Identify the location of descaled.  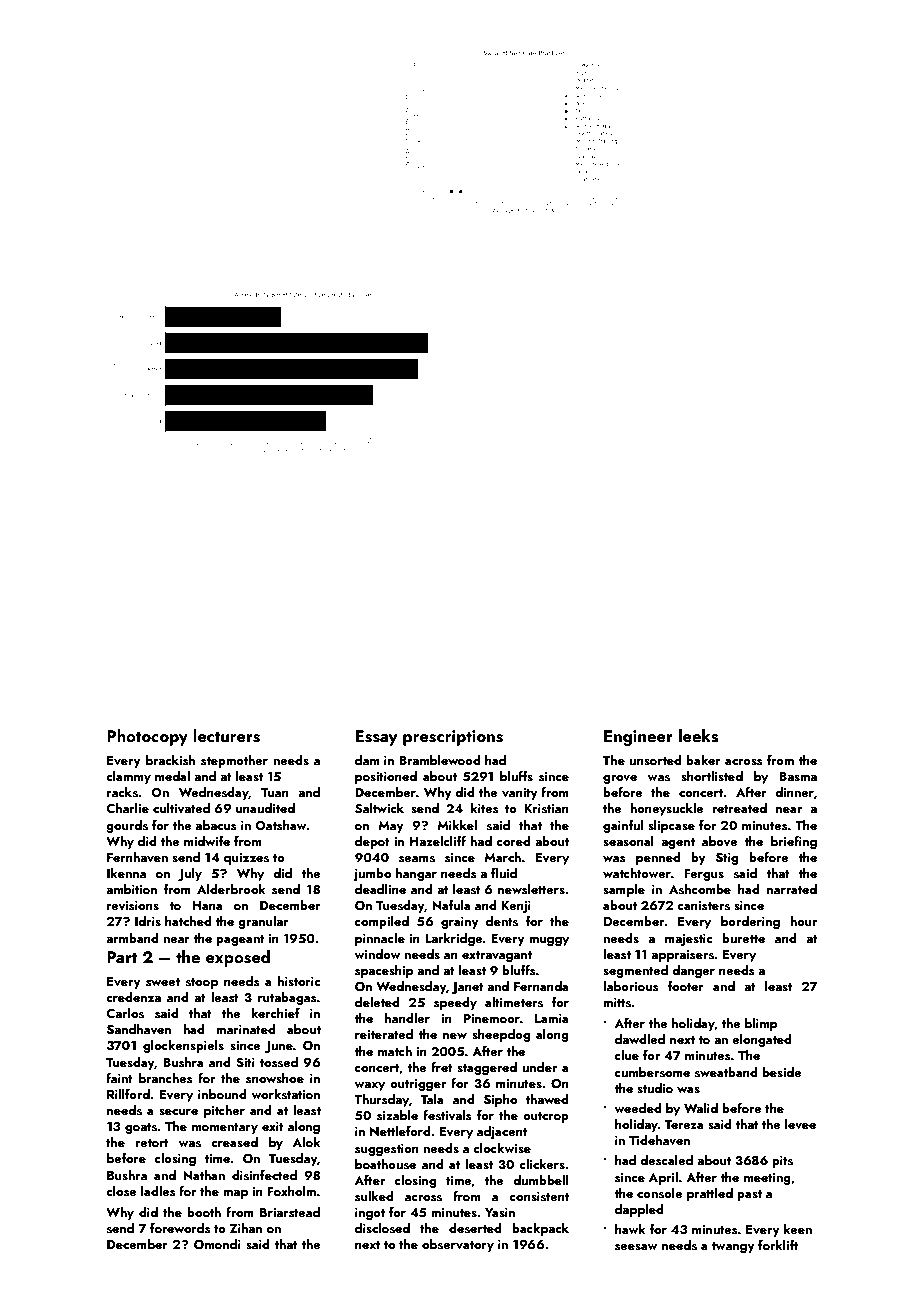
(666, 1160).
